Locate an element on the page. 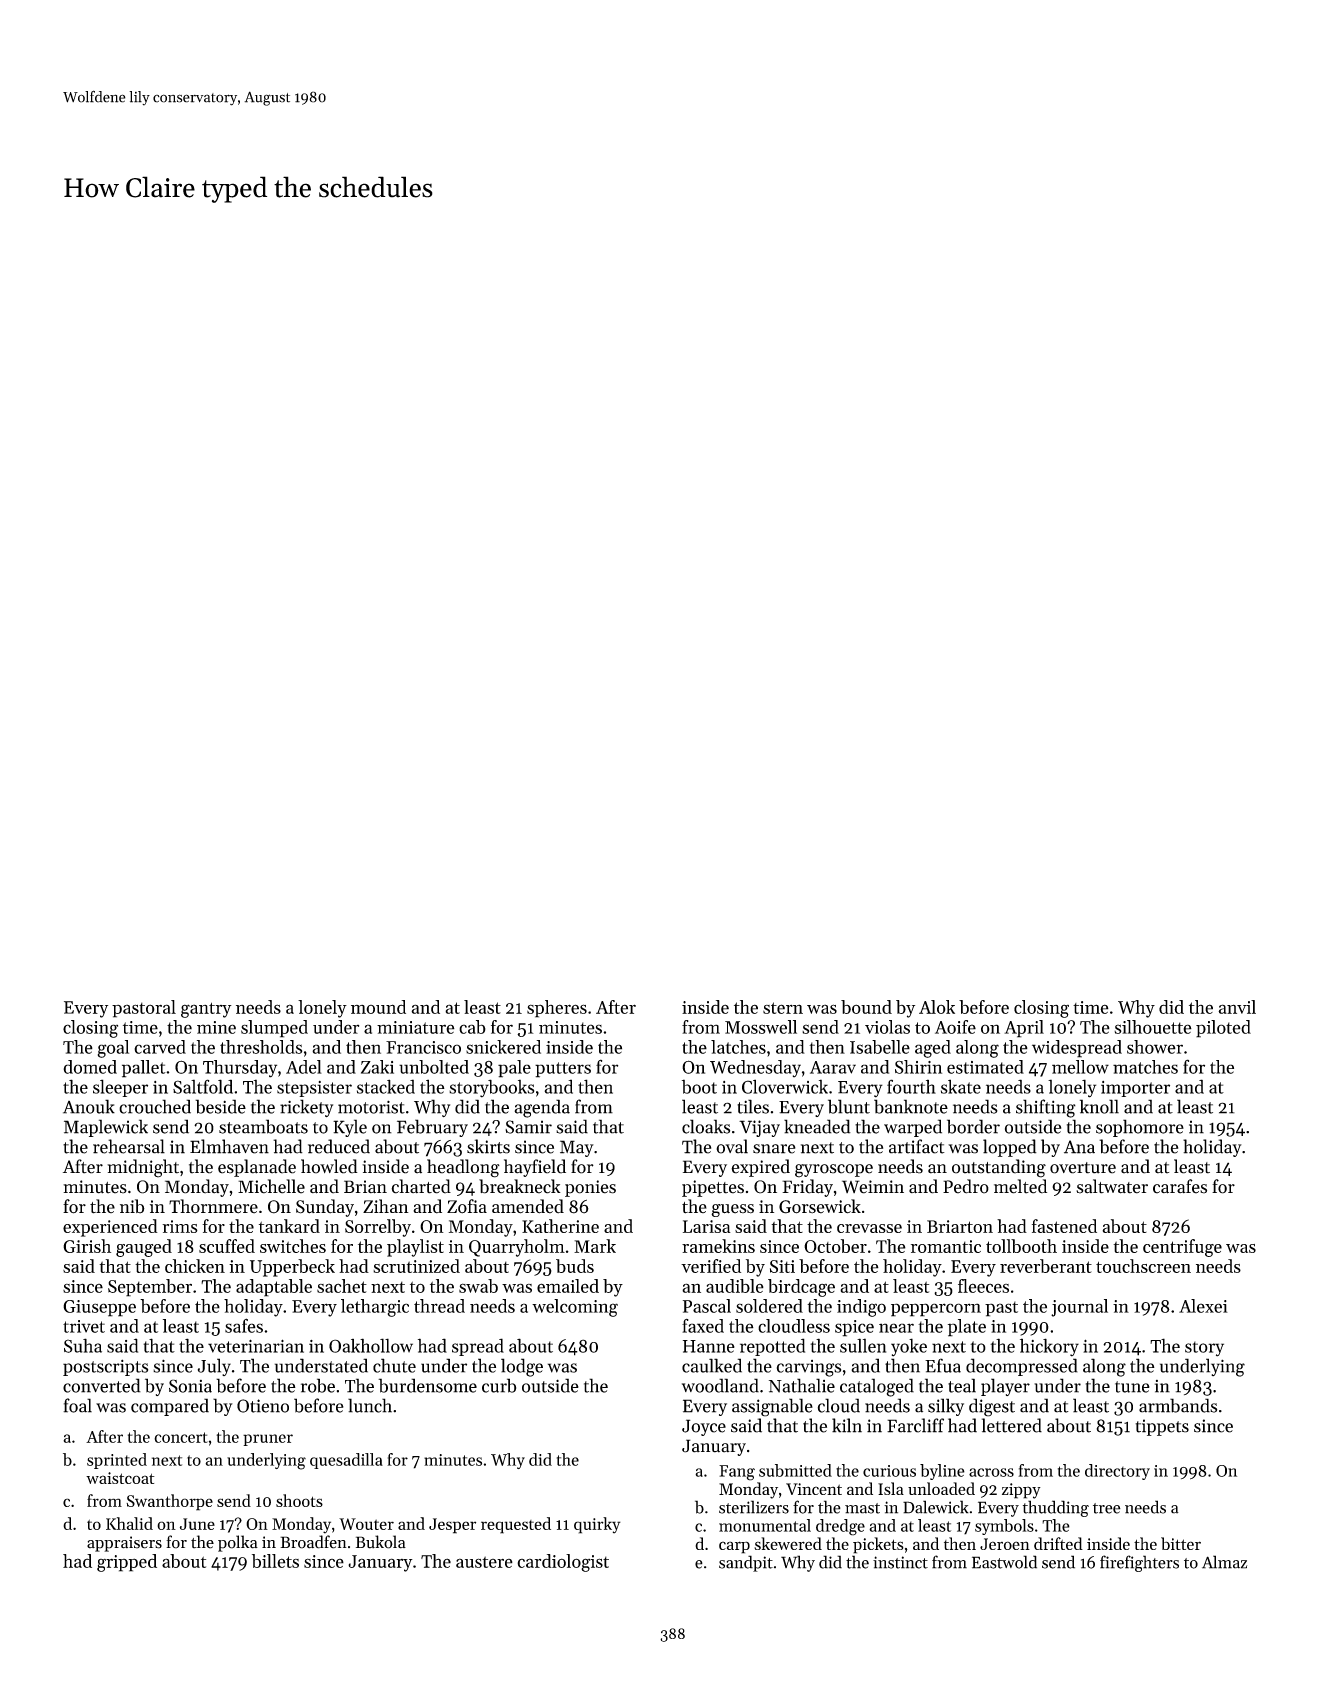 Image resolution: width=1320 pixels, height=1708 pixels. Joyce is located at coordinates (704, 1427).
